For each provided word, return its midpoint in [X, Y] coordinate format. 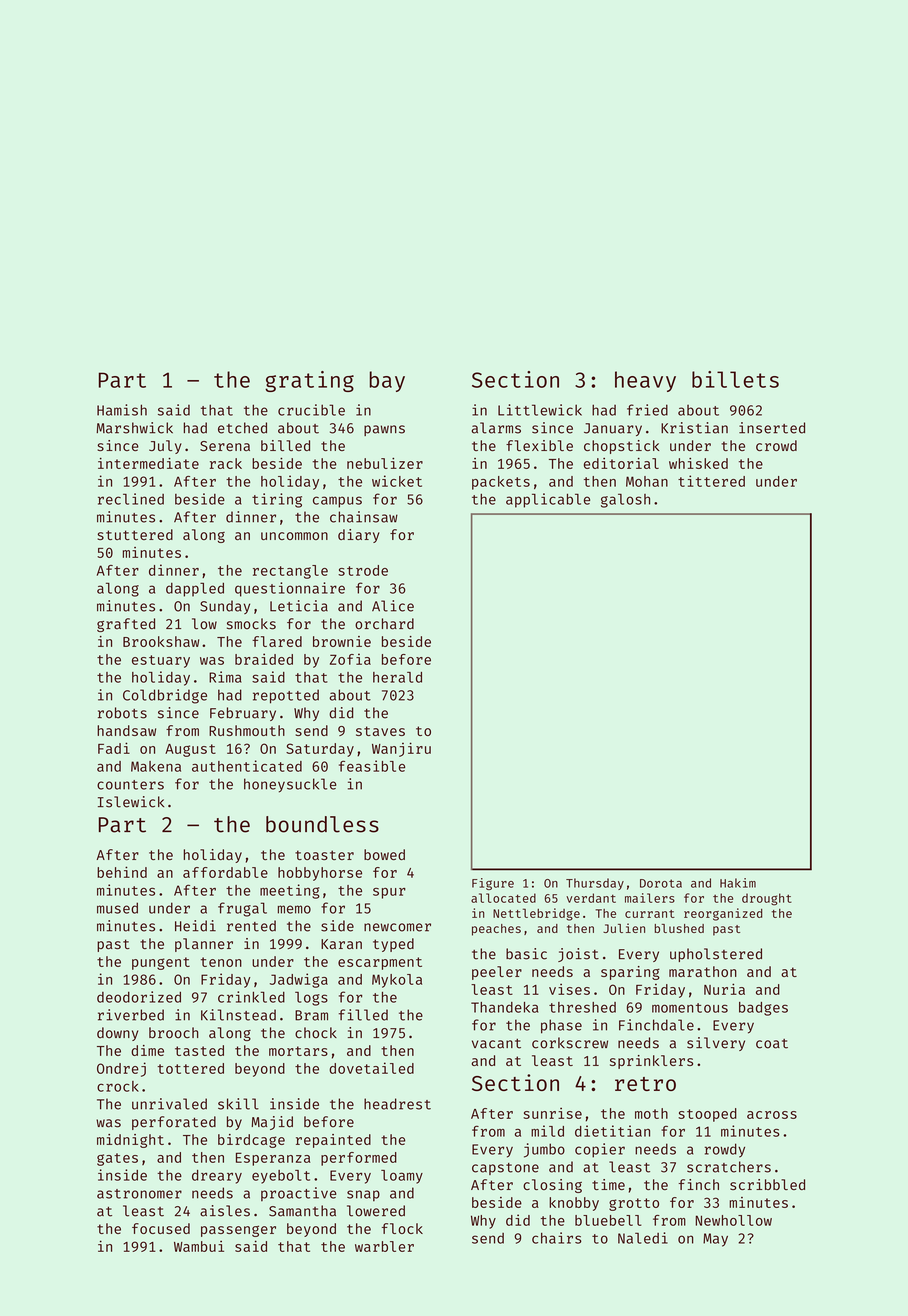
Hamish [122, 410]
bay [387, 381]
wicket [397, 481]
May [715, 1240]
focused [161, 1228]
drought [767, 899]
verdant [591, 898]
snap [363, 1196]
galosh [625, 500]
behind [122, 872]
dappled [195, 589]
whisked [698, 463]
